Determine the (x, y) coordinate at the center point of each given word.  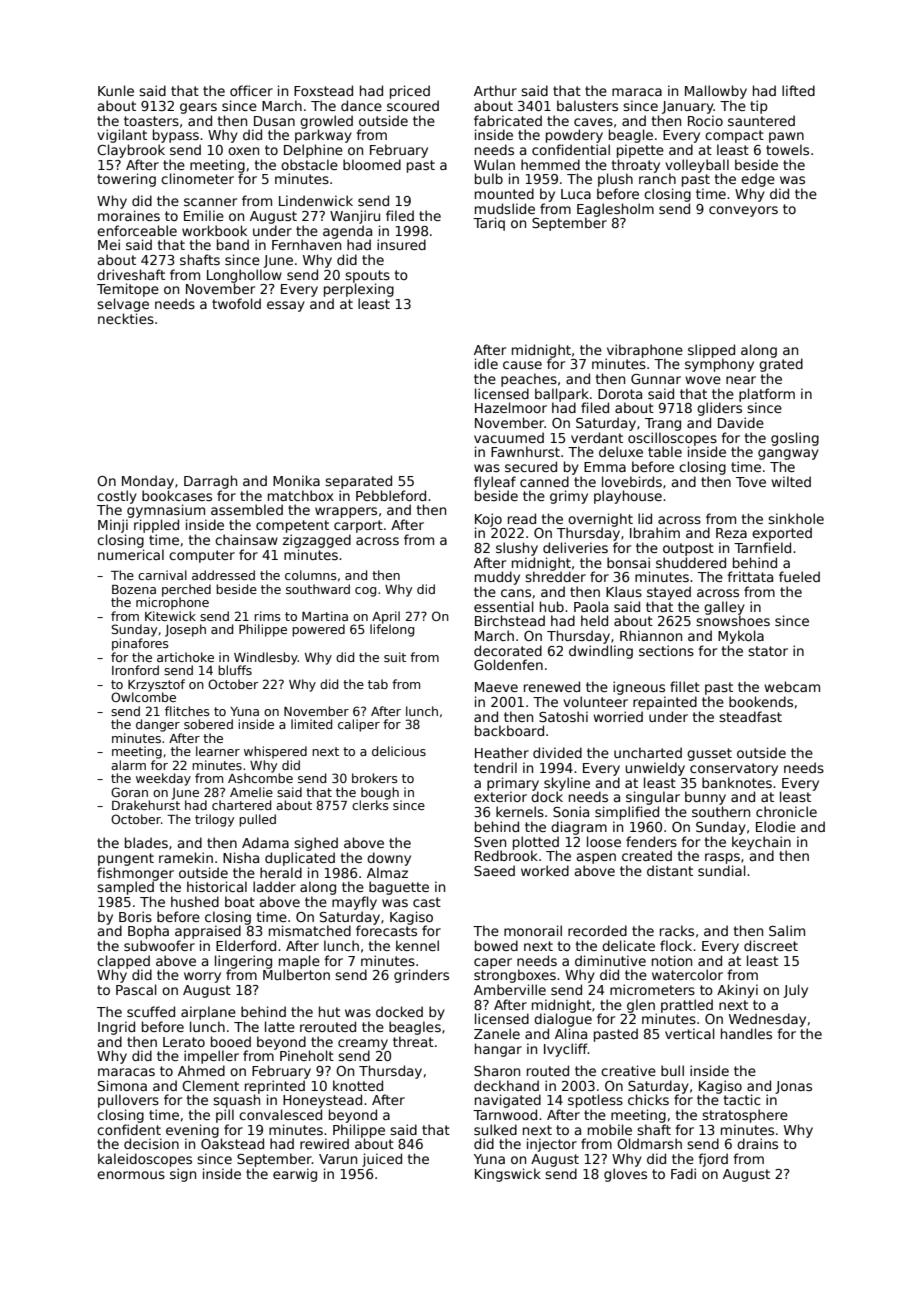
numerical (131, 554)
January (688, 107)
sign (183, 1175)
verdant (597, 437)
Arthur (495, 90)
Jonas (793, 1087)
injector (552, 1145)
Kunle (116, 90)
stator (768, 651)
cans (516, 593)
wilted (791, 481)
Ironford (135, 670)
